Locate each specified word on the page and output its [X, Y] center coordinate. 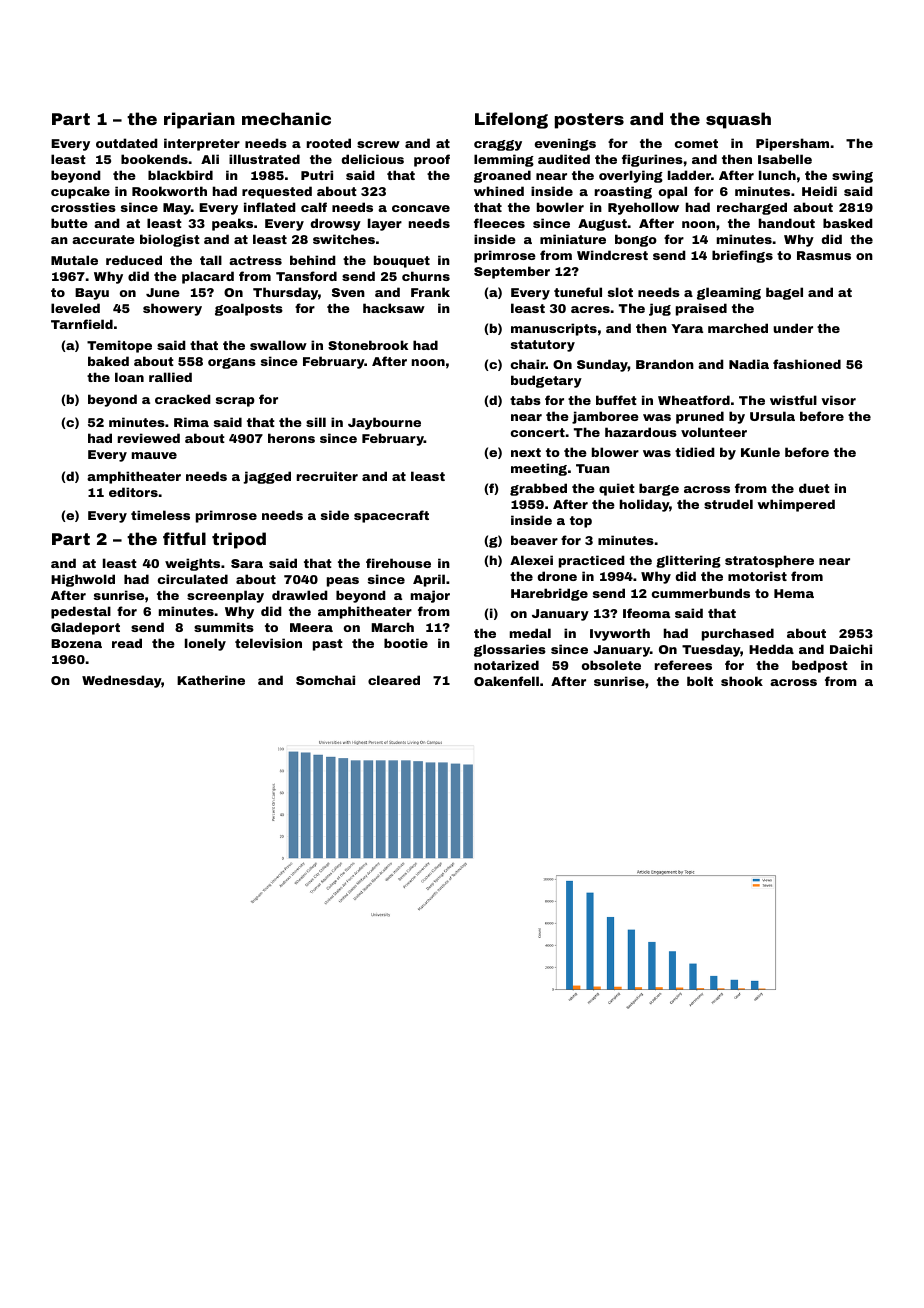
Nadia [749, 364]
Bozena [76, 643]
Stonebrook [368, 345]
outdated [127, 143]
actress [255, 260]
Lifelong [511, 120]
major [430, 596]
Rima [191, 422]
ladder [689, 175]
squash [738, 120]
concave [421, 208]
